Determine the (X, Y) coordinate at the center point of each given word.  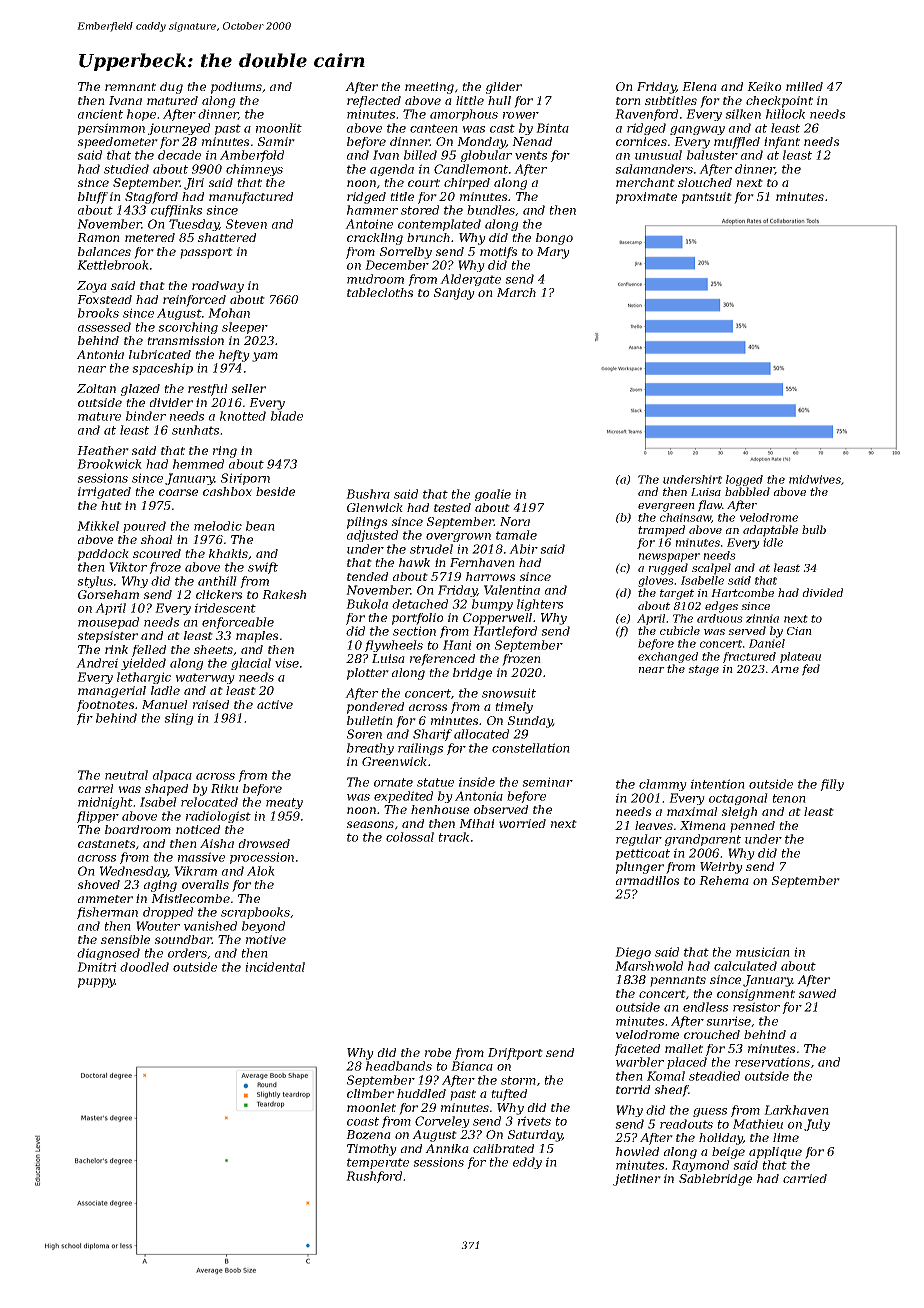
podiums (236, 88)
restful (208, 390)
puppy (96, 983)
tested (452, 507)
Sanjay (454, 294)
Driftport (515, 1054)
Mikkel (98, 526)
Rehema (724, 880)
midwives (815, 479)
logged (744, 480)
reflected (374, 102)
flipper (98, 817)
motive (266, 939)
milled (804, 86)
